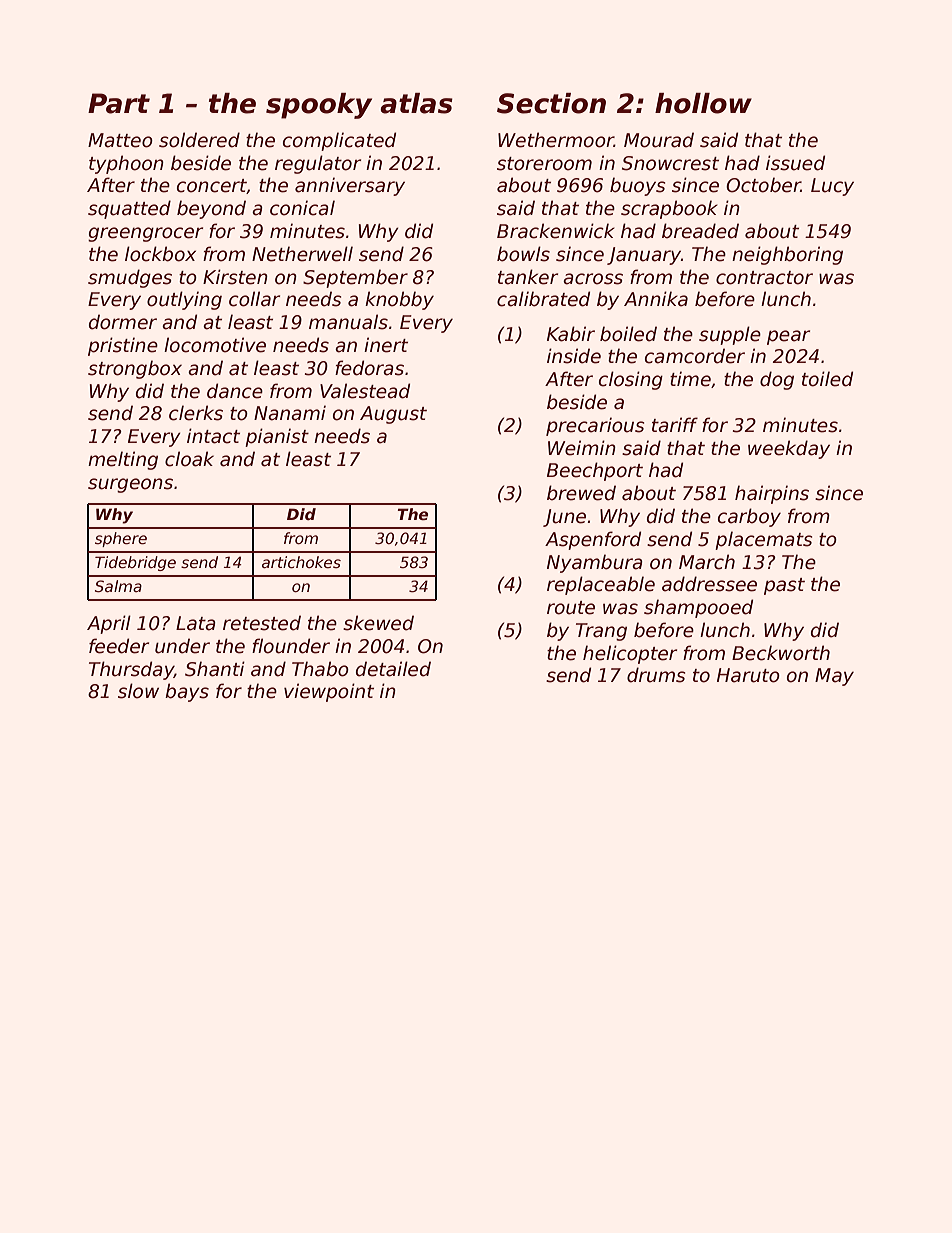  Describe the element at coordinates (556, 140) in the page. I see `Wethermoor` at that location.
